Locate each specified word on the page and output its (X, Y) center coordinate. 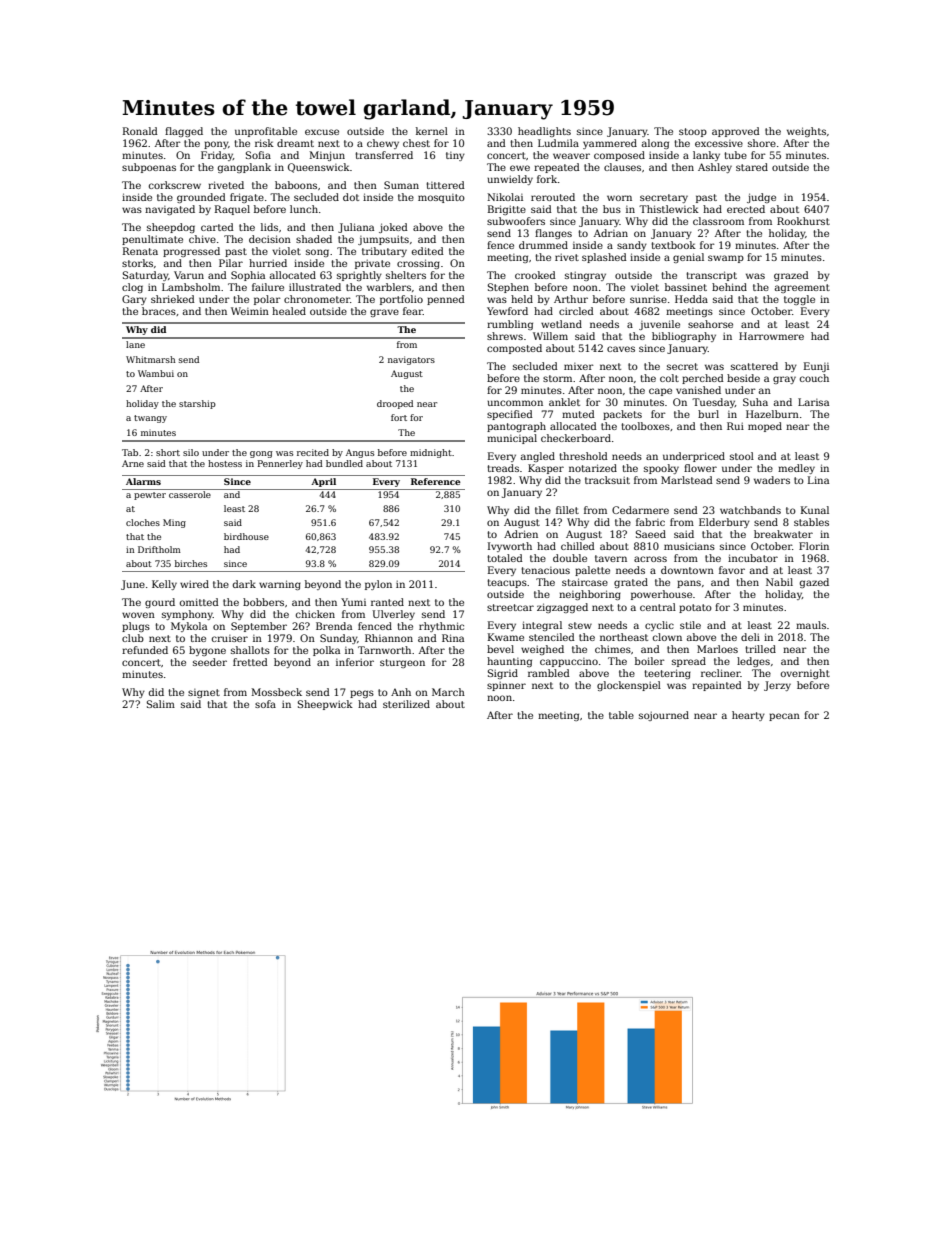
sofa (265, 704)
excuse (322, 132)
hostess (225, 463)
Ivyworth (510, 547)
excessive (719, 143)
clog (132, 288)
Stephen (508, 288)
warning (280, 585)
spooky (661, 469)
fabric (650, 522)
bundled (344, 463)
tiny (455, 156)
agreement (802, 288)
